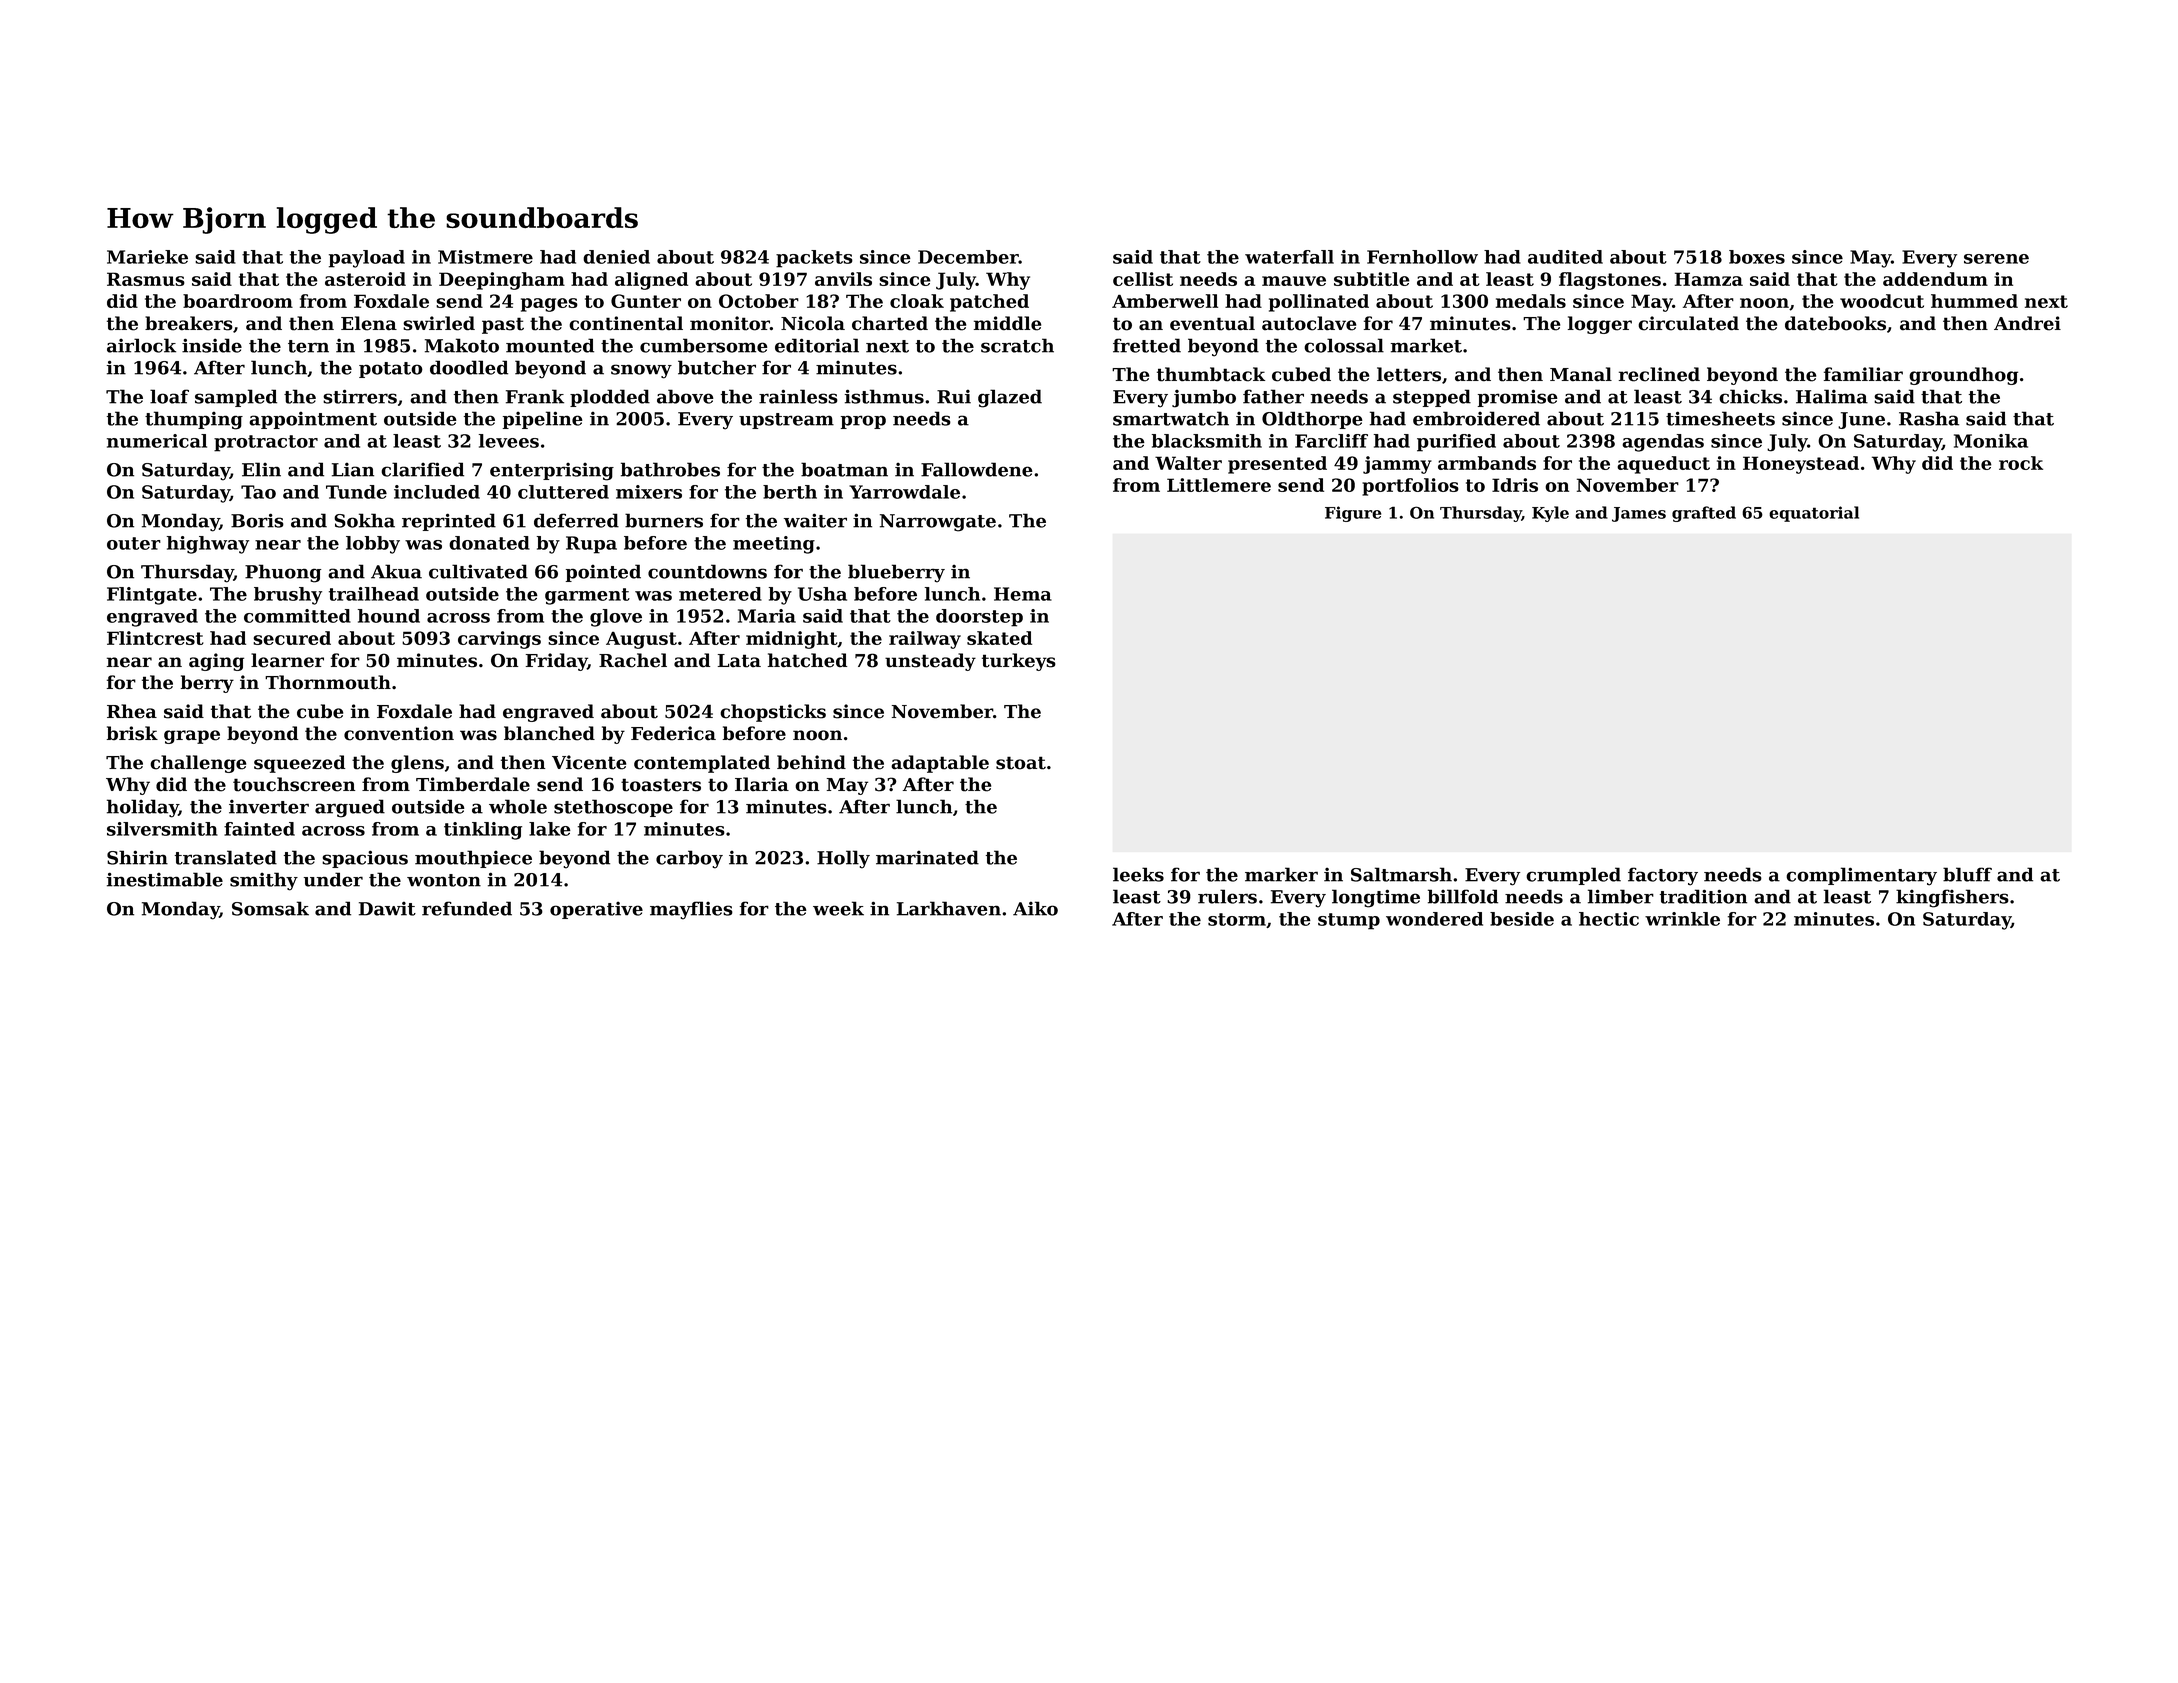 This screenshot has width=2178, height=1683. I want to click on Mistmere, so click(485, 257).
